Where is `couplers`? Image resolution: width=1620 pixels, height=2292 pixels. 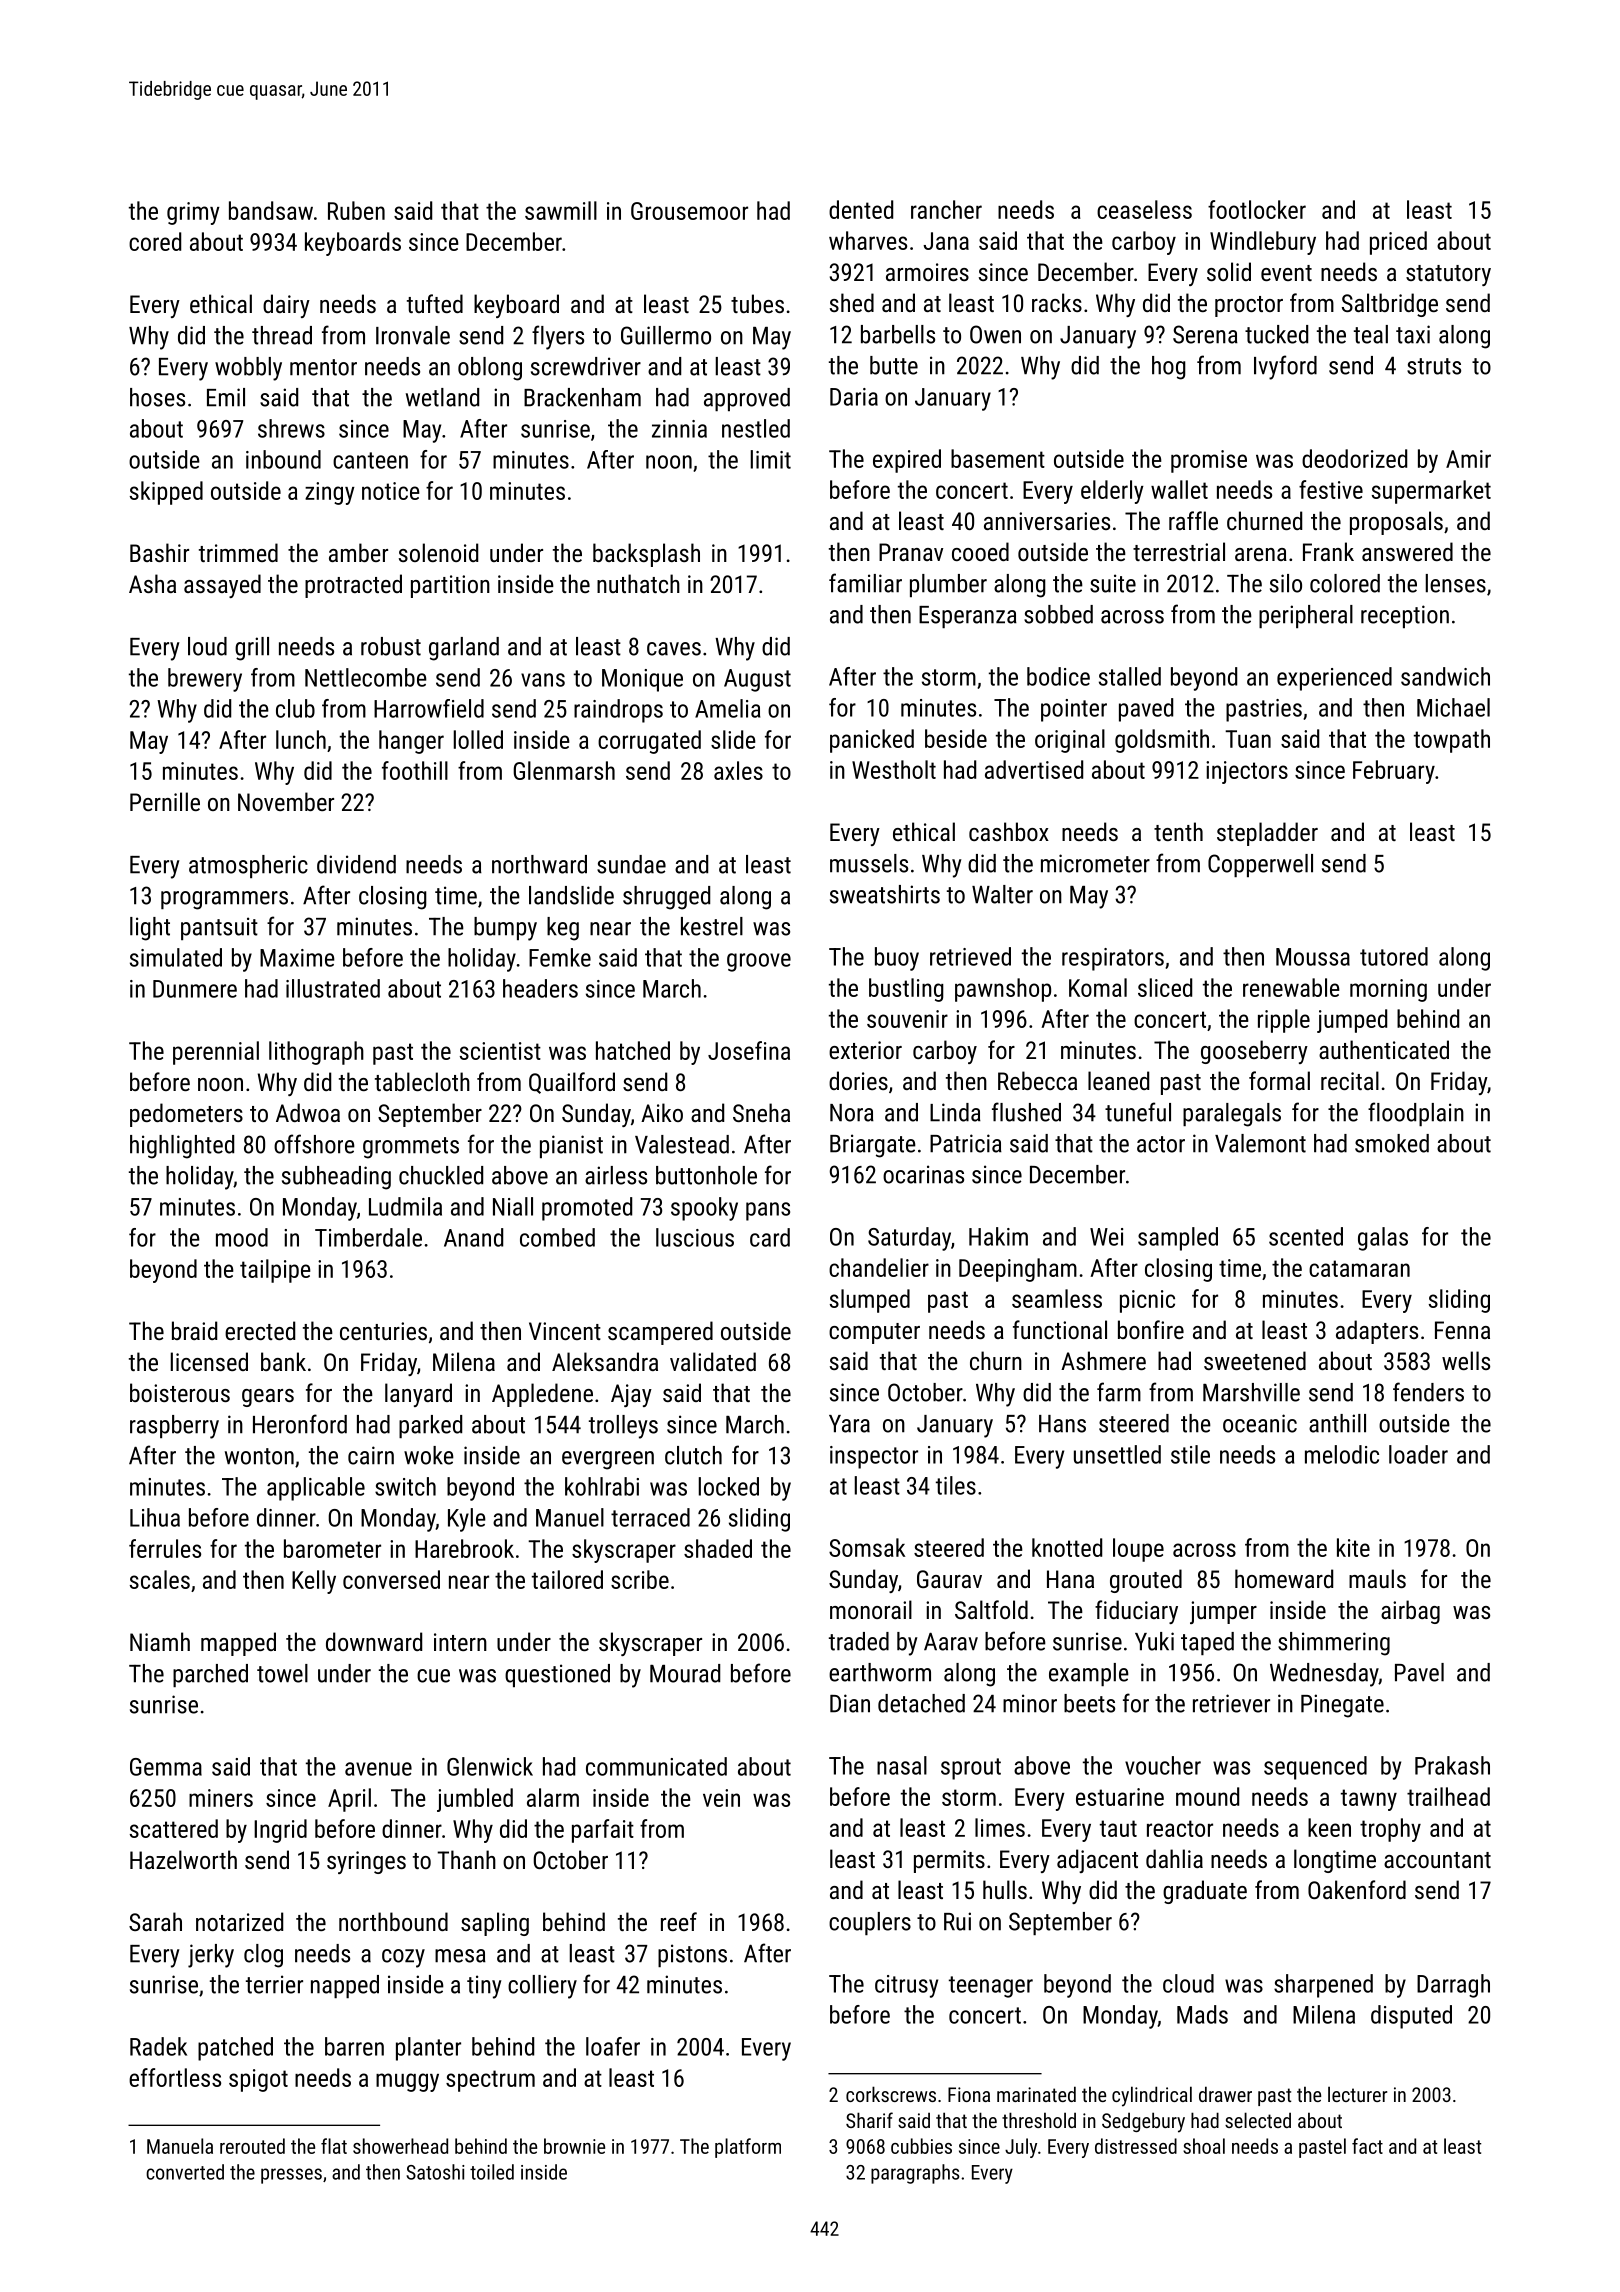 couplers is located at coordinates (870, 1923).
